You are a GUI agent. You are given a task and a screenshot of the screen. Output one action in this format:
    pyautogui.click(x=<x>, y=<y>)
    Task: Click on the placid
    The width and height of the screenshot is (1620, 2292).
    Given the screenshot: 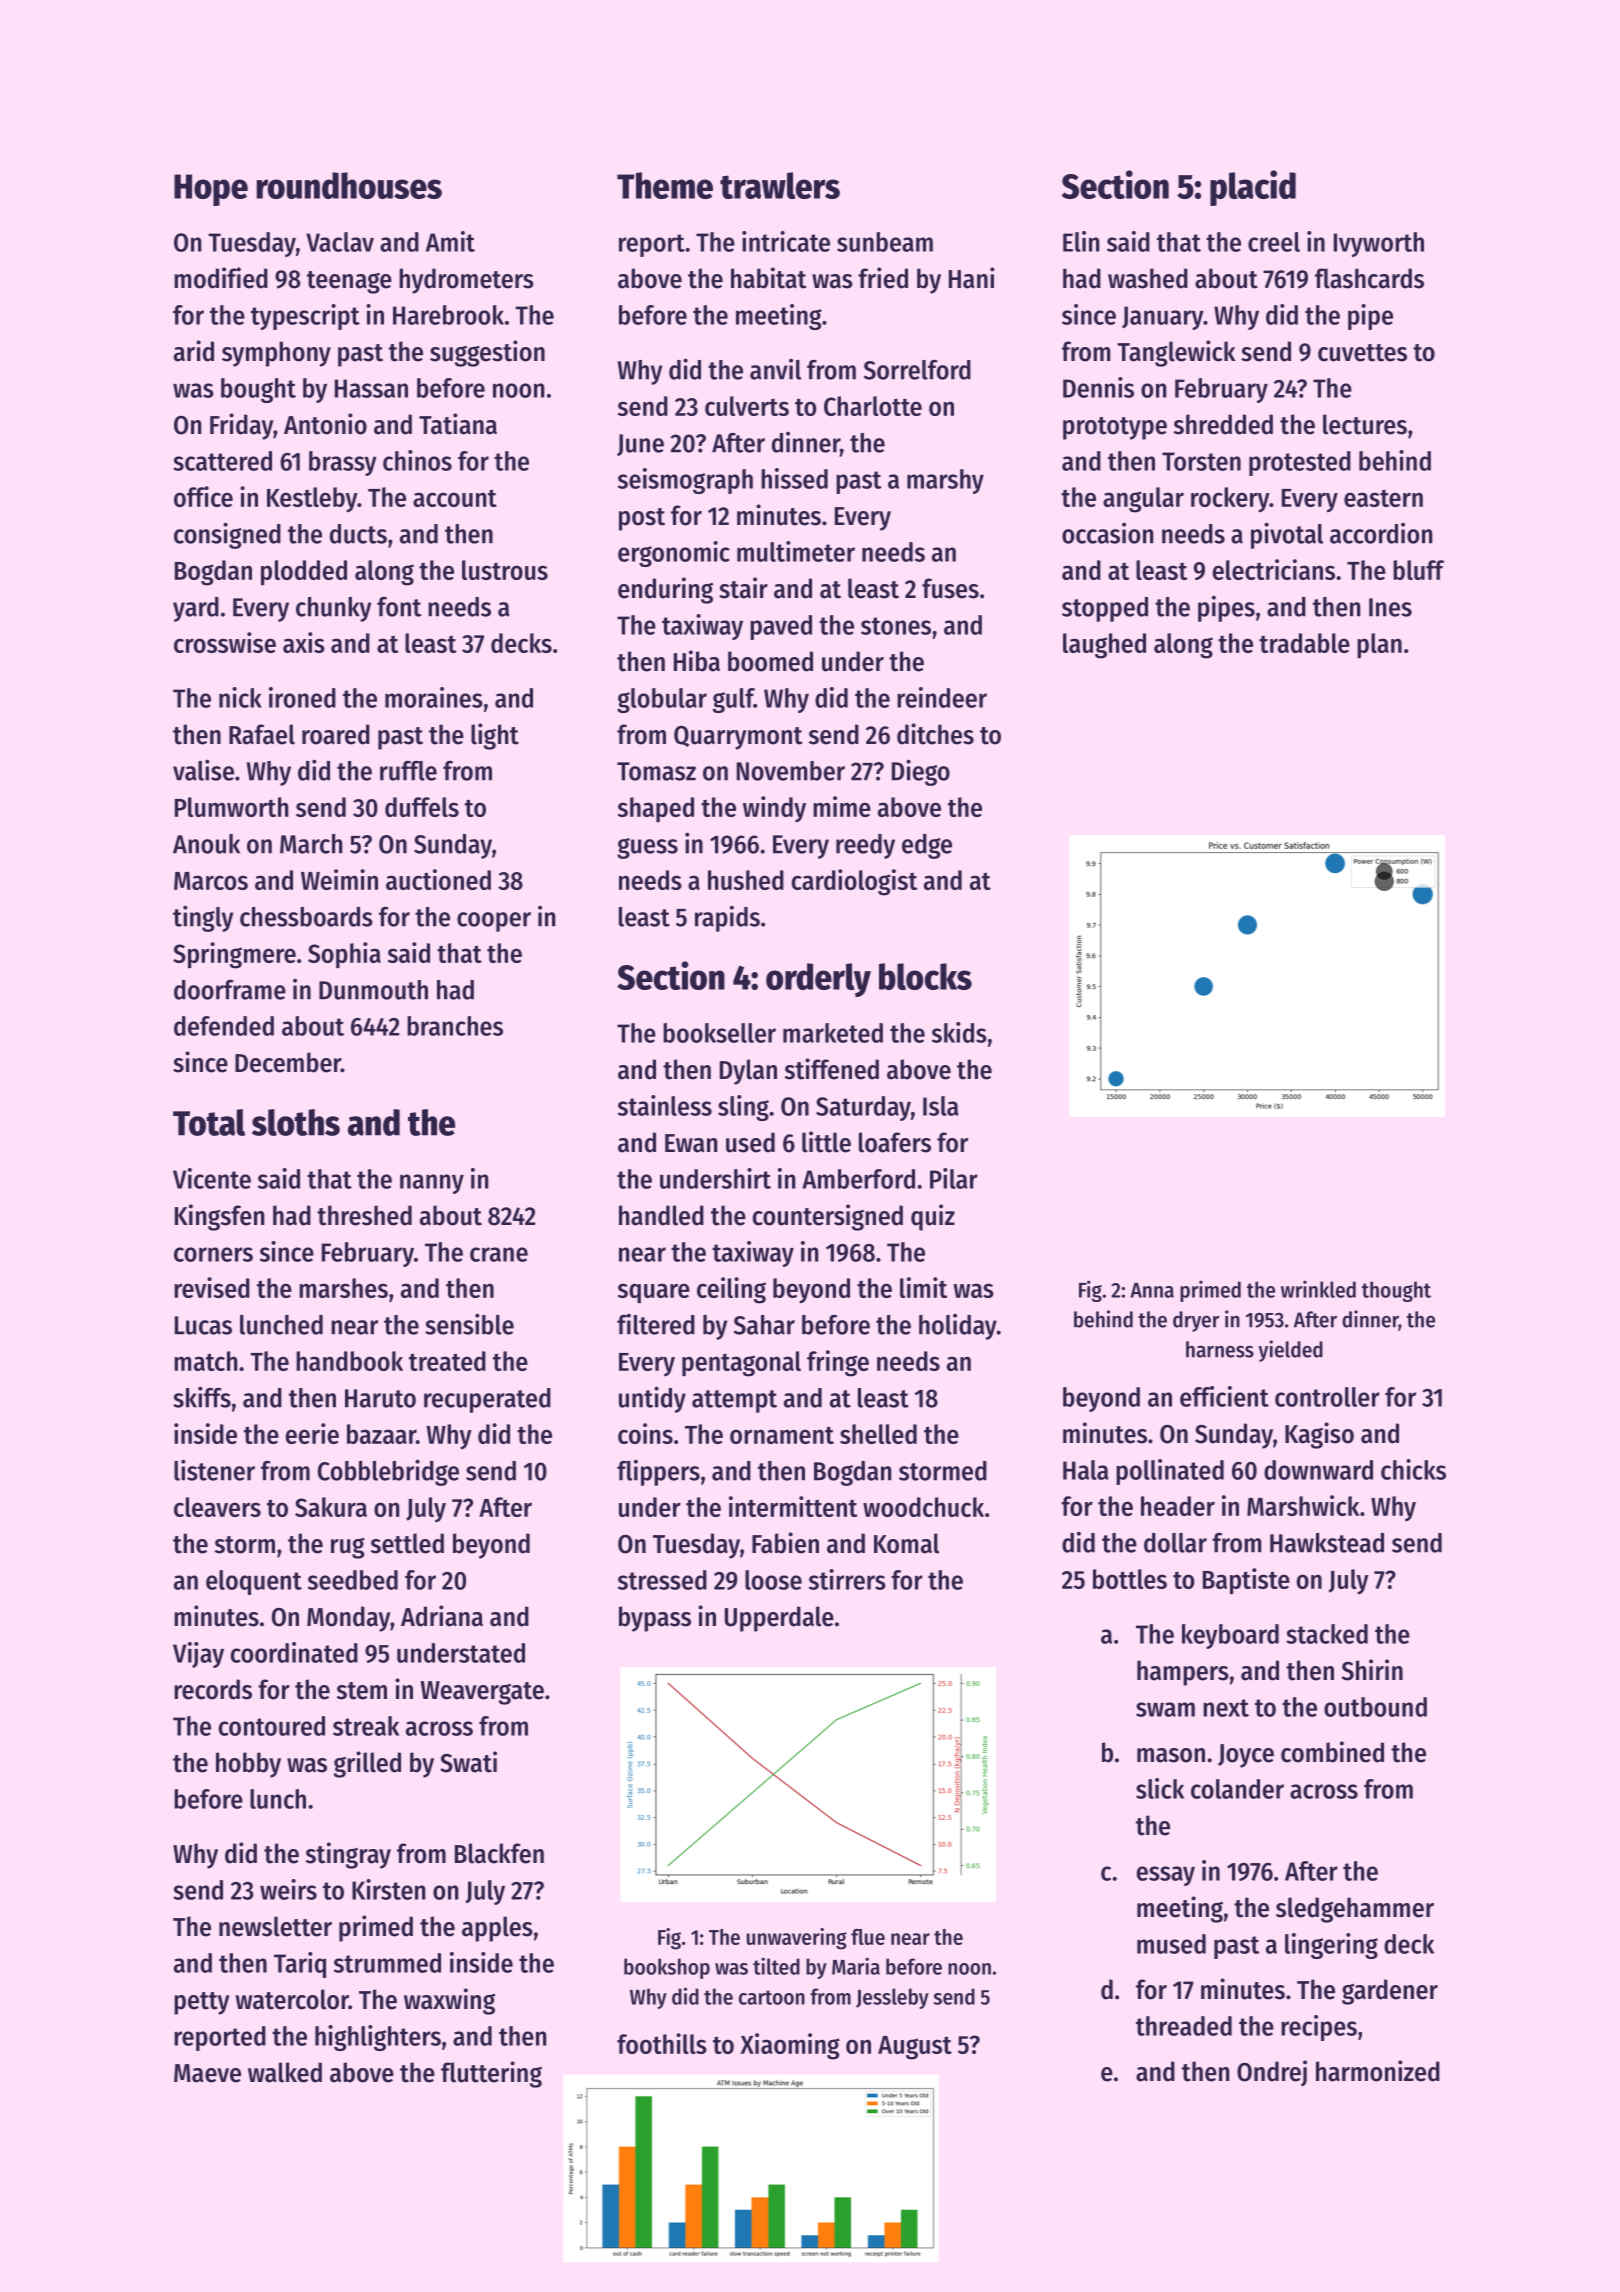 What is the action you would take?
    pyautogui.click(x=1253, y=188)
